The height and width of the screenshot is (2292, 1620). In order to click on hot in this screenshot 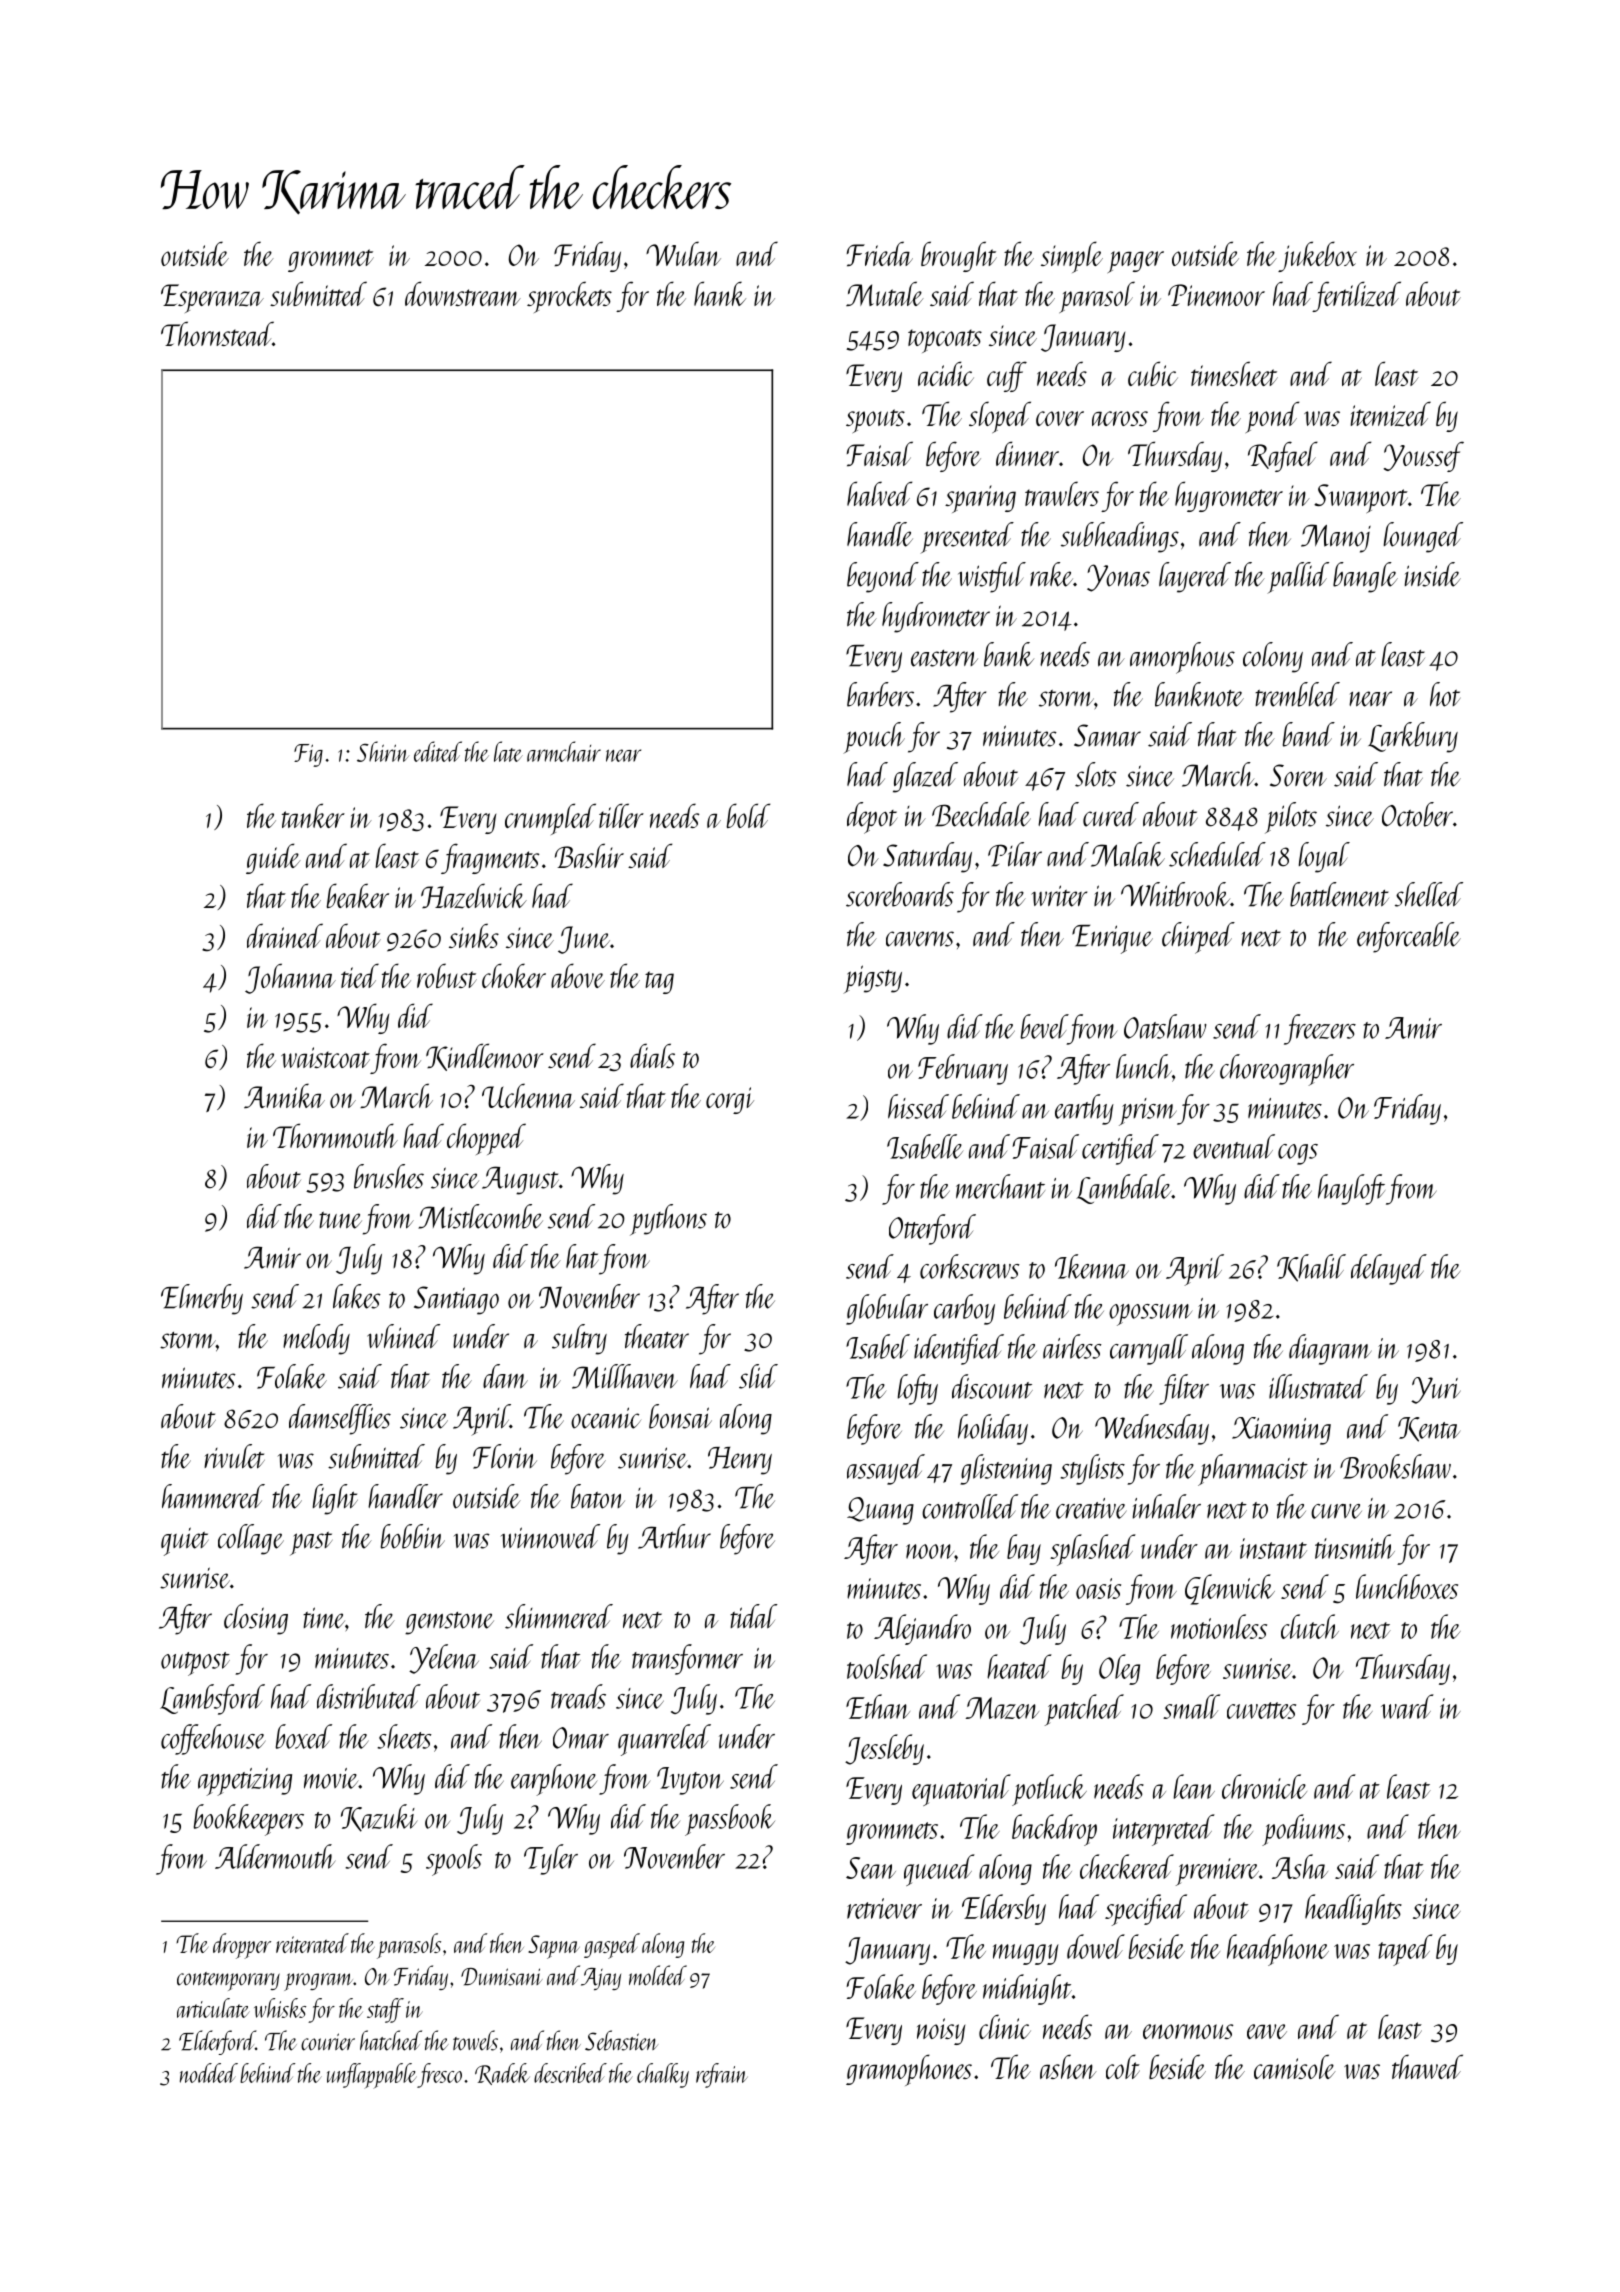, I will do `click(1445, 694)`.
